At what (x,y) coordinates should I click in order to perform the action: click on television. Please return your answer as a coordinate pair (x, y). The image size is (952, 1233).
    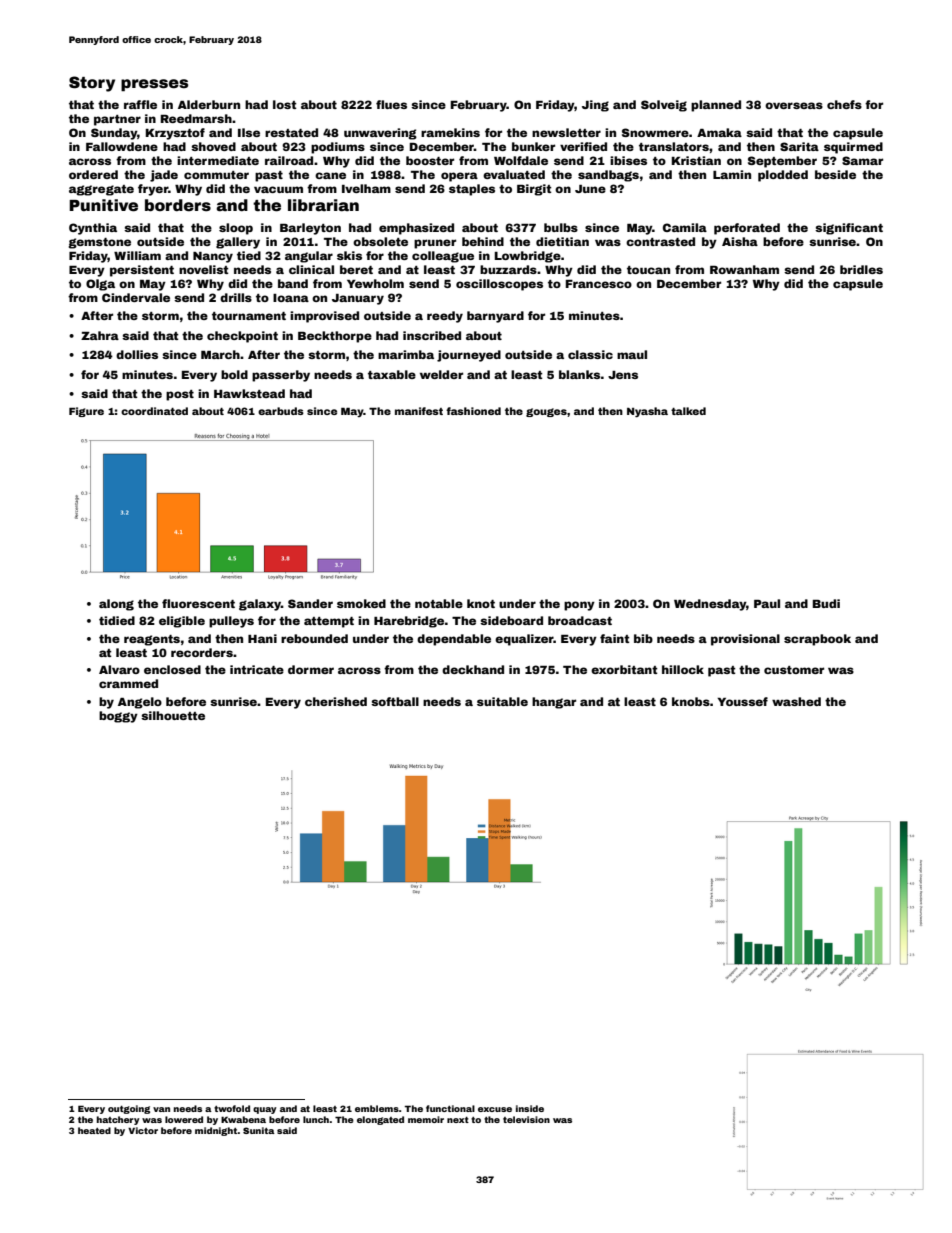
    Looking at the image, I should click on (526, 1119).
